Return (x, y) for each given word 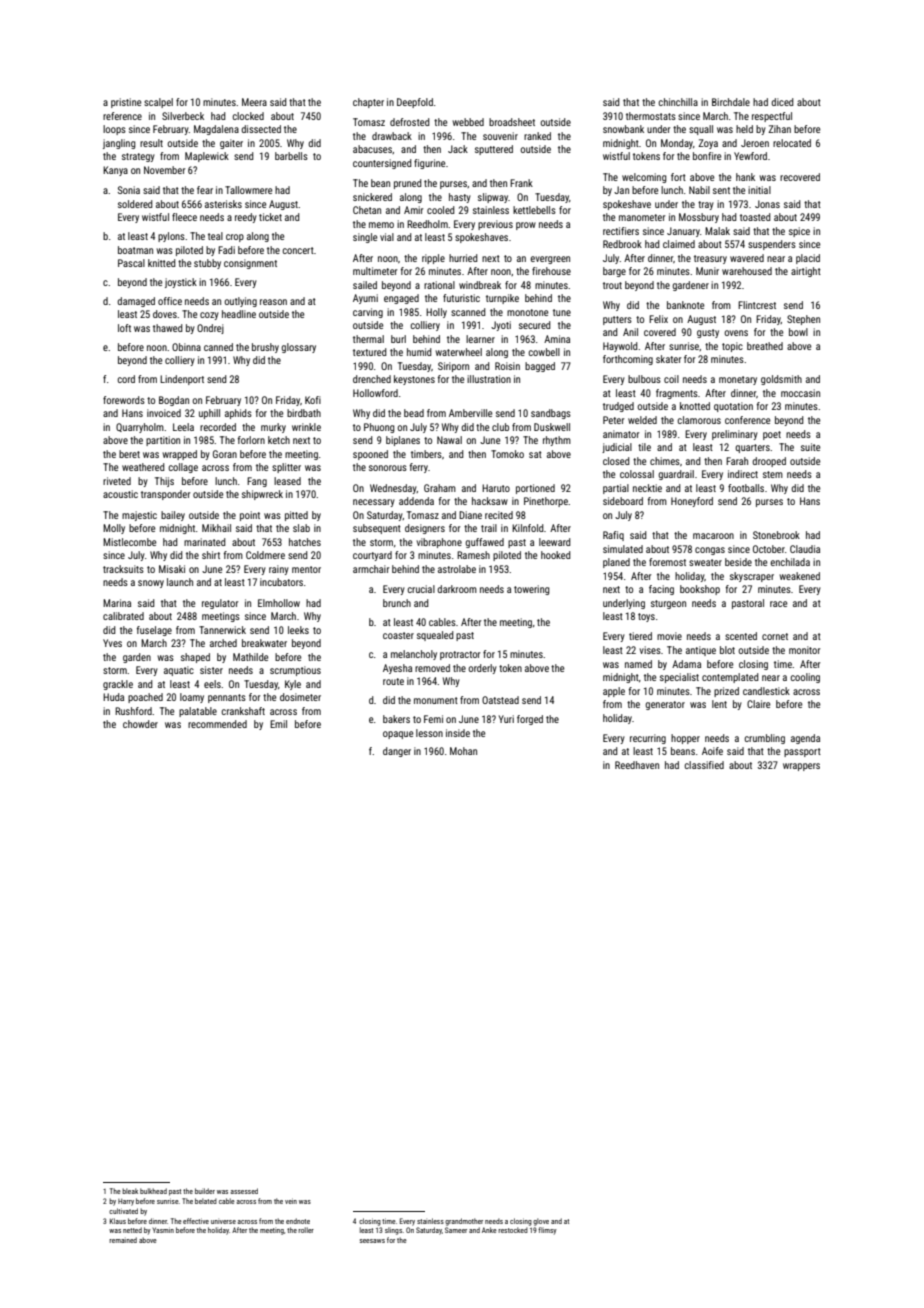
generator (665, 705)
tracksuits (123, 569)
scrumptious (295, 671)
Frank (521, 183)
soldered (135, 204)
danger (397, 752)
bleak (130, 1191)
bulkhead (153, 1191)
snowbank (623, 129)
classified (704, 765)
